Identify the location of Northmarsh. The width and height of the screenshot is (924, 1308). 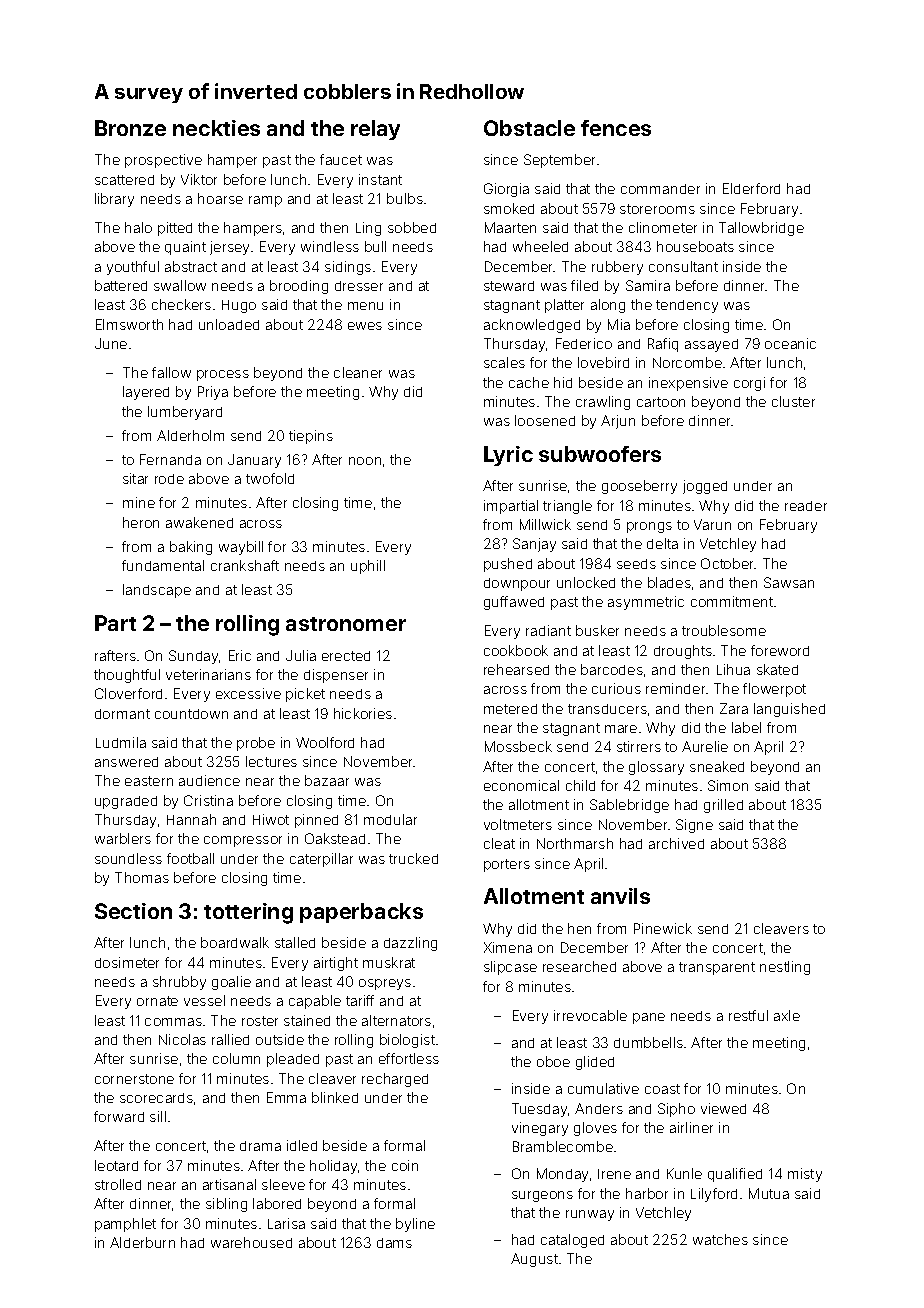
(575, 843).
